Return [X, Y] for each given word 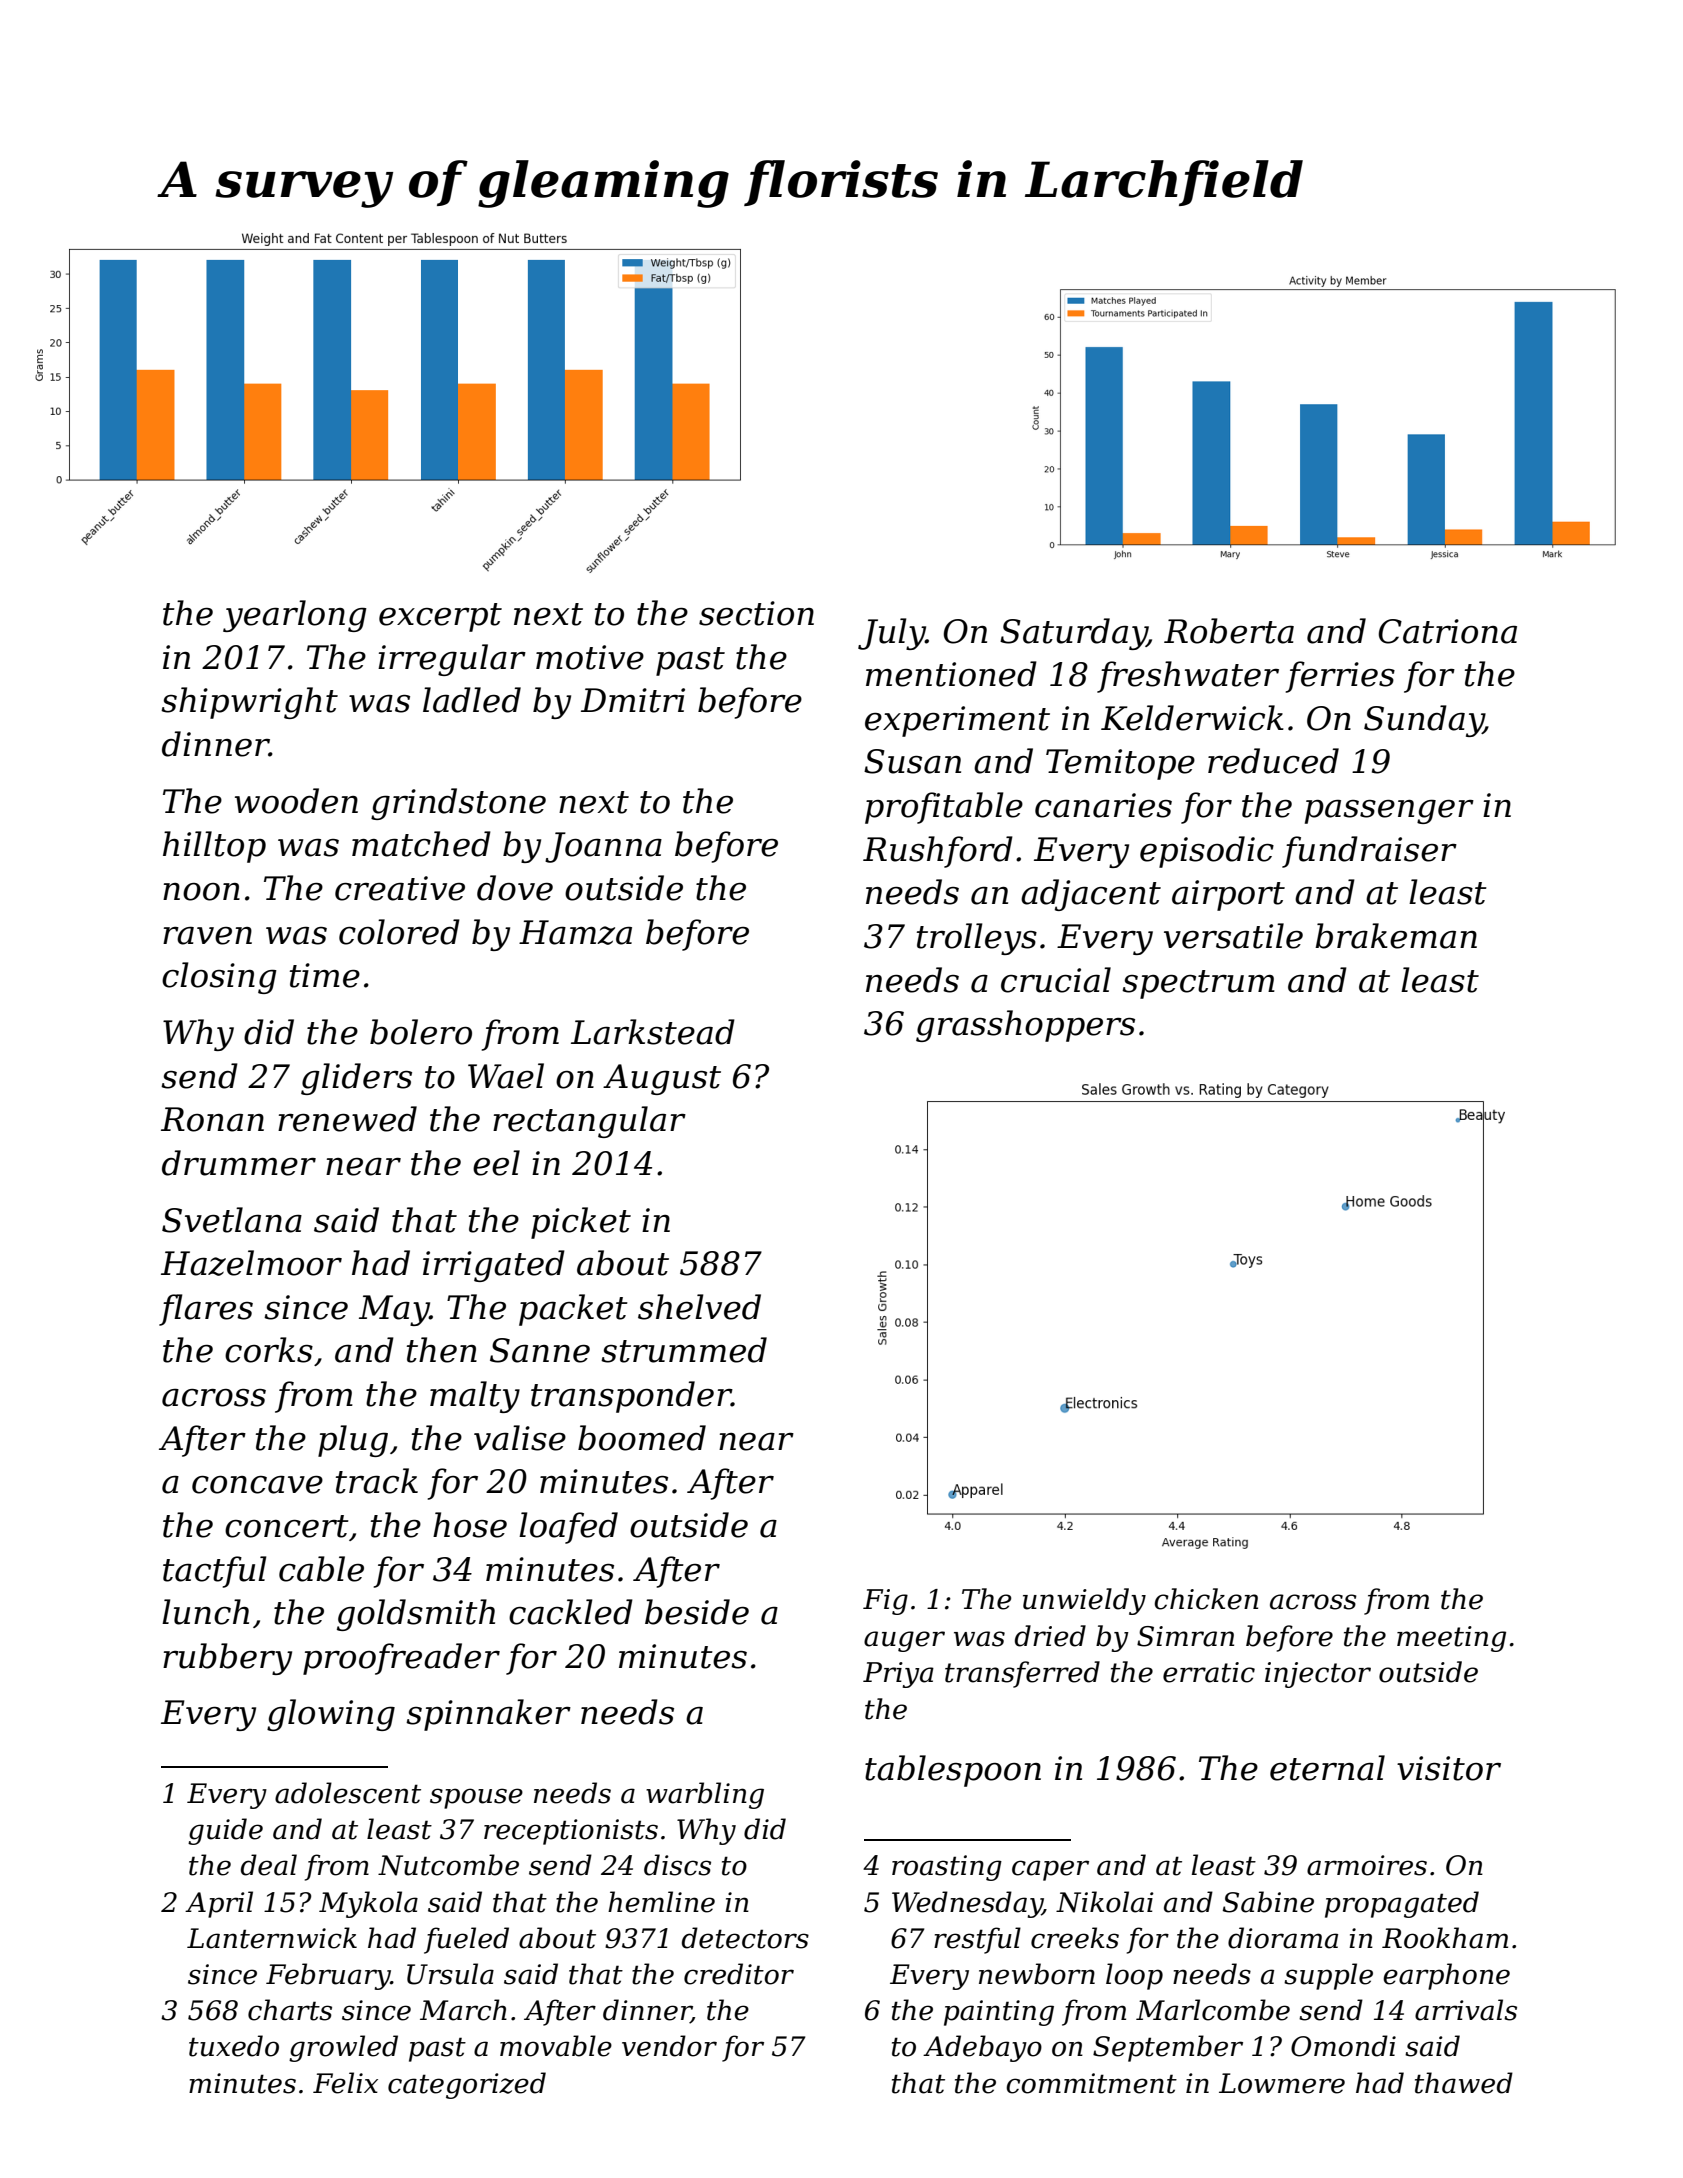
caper [1050, 1870]
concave [257, 1485]
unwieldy [1084, 1601]
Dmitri [633, 700]
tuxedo [234, 2046]
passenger [1389, 811]
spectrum [1198, 984]
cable [321, 1569]
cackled [571, 1612]
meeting [1451, 1639]
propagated [1402, 1904]
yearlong [295, 616]
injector [1318, 1675]
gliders [356, 1079]
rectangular [589, 1122]
